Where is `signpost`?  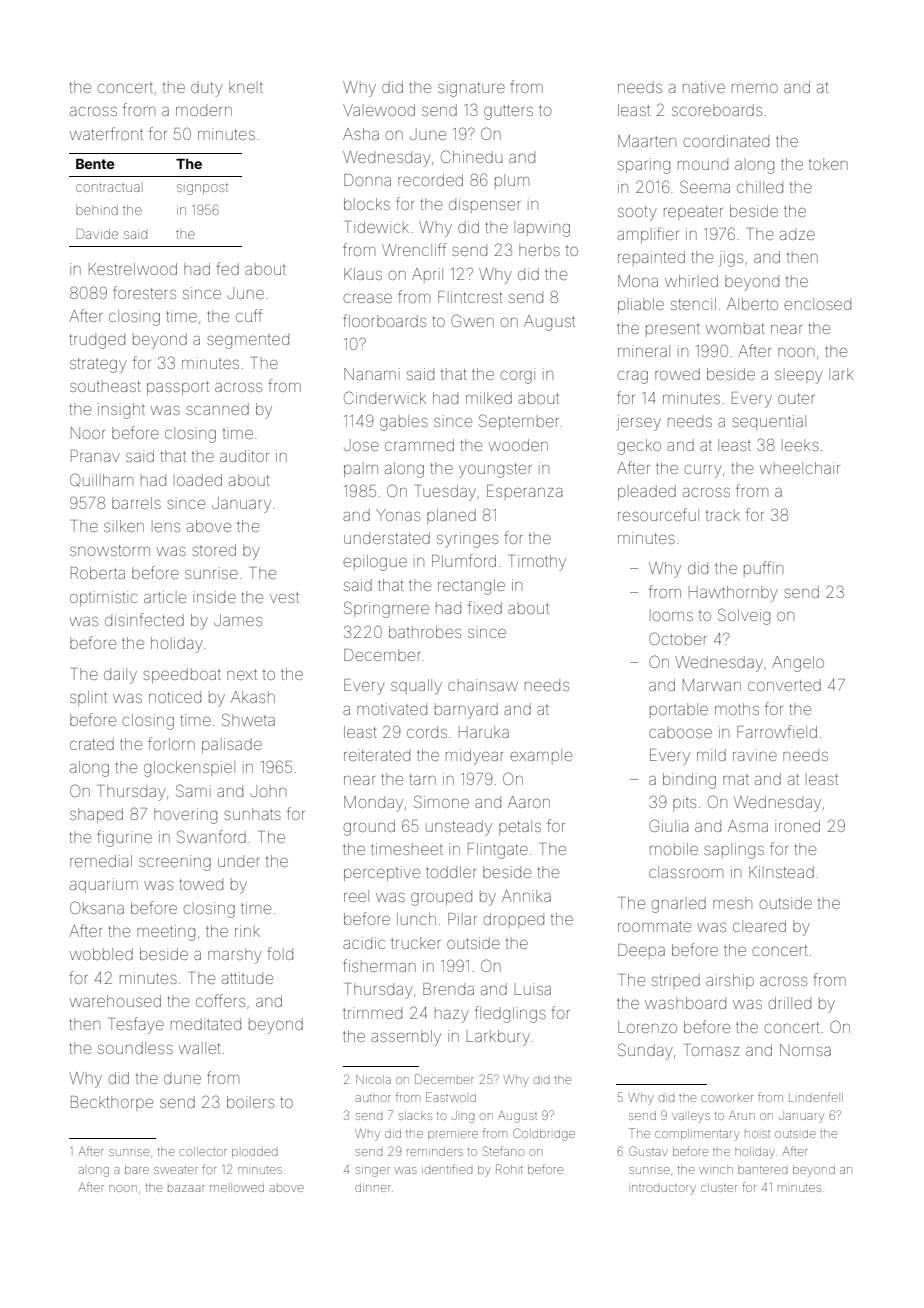 signpost is located at coordinates (202, 189).
